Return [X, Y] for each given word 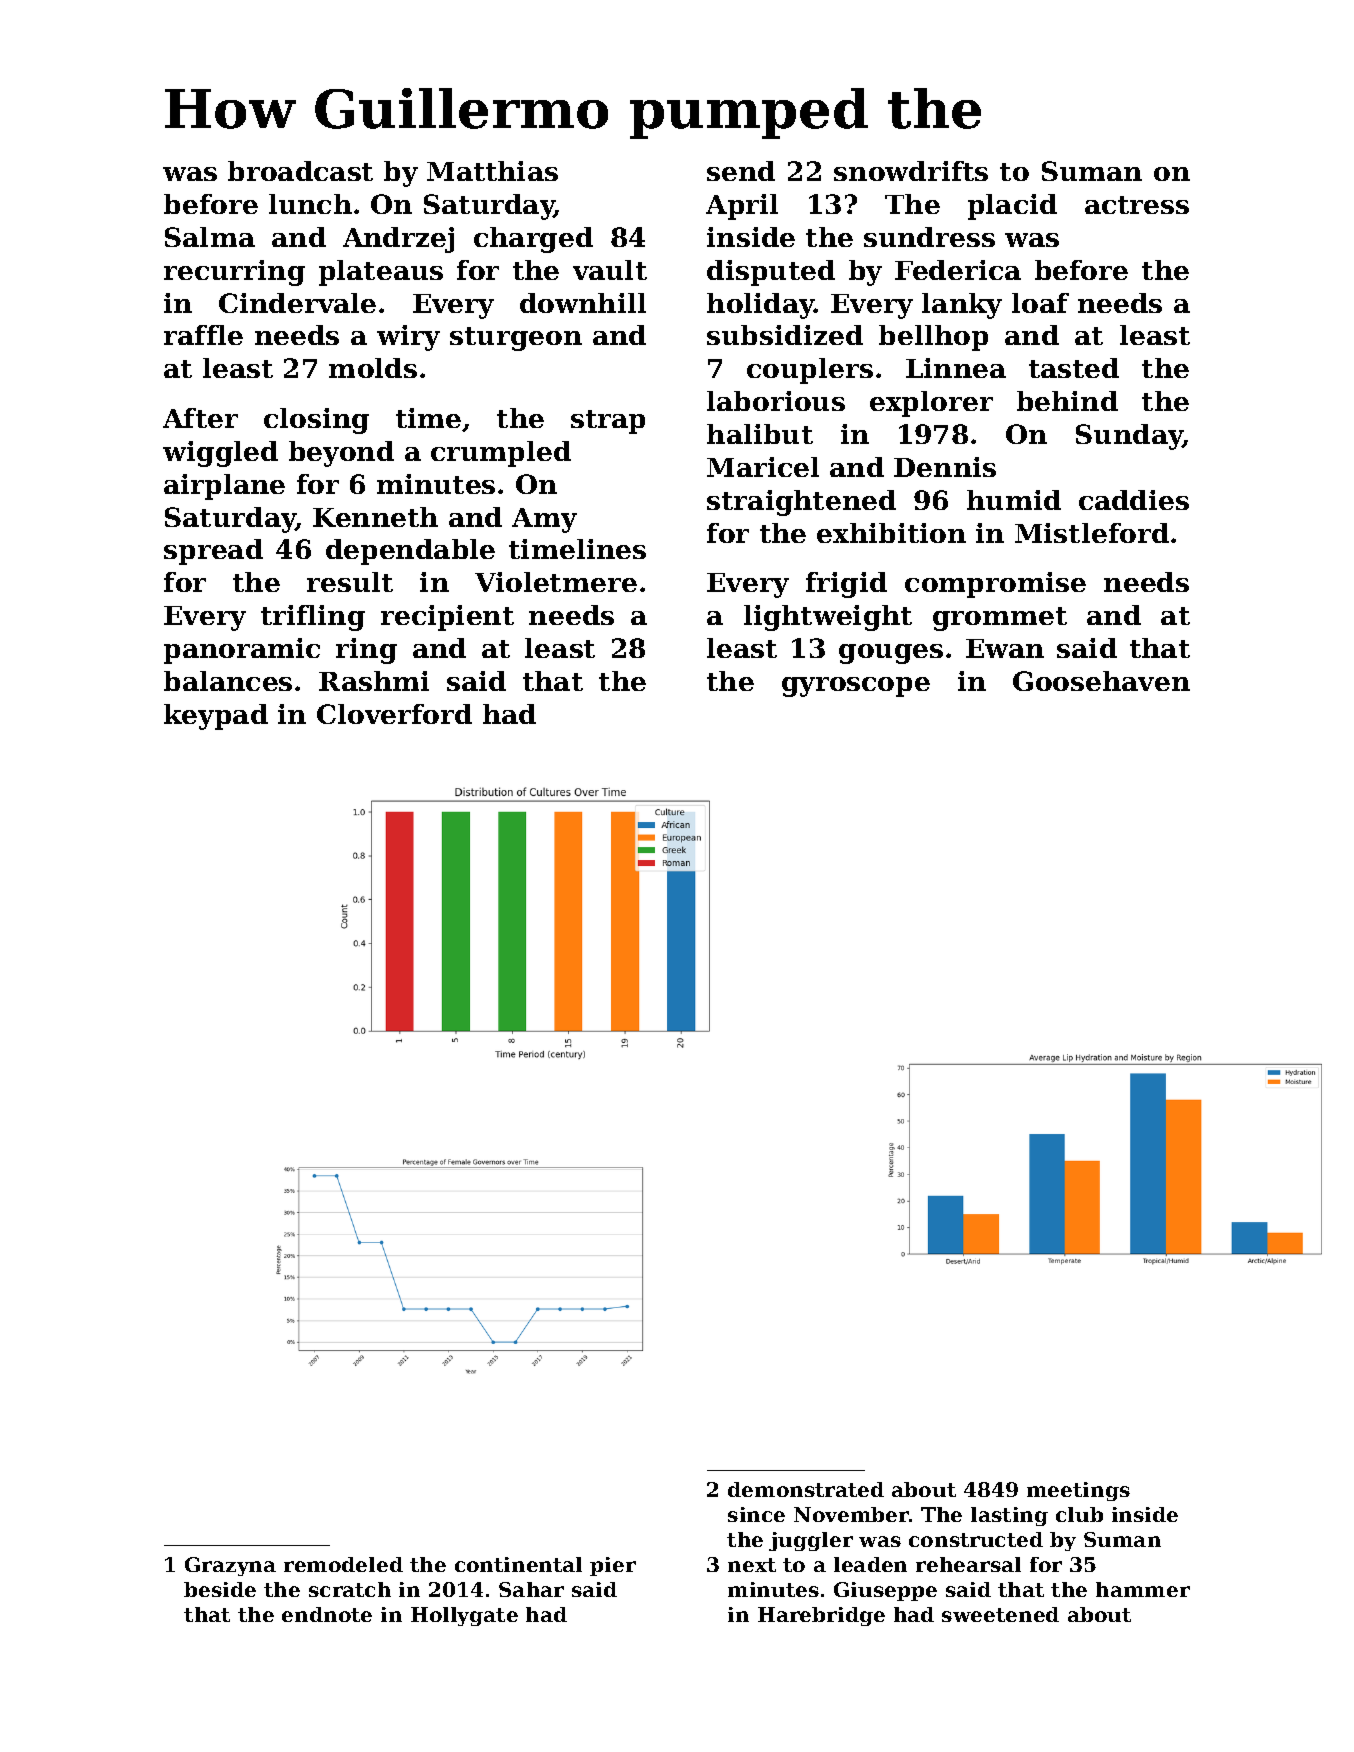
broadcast [300, 171]
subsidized [785, 335]
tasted [1074, 368]
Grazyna [230, 1566]
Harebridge [821, 1616]
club [1079, 1514]
